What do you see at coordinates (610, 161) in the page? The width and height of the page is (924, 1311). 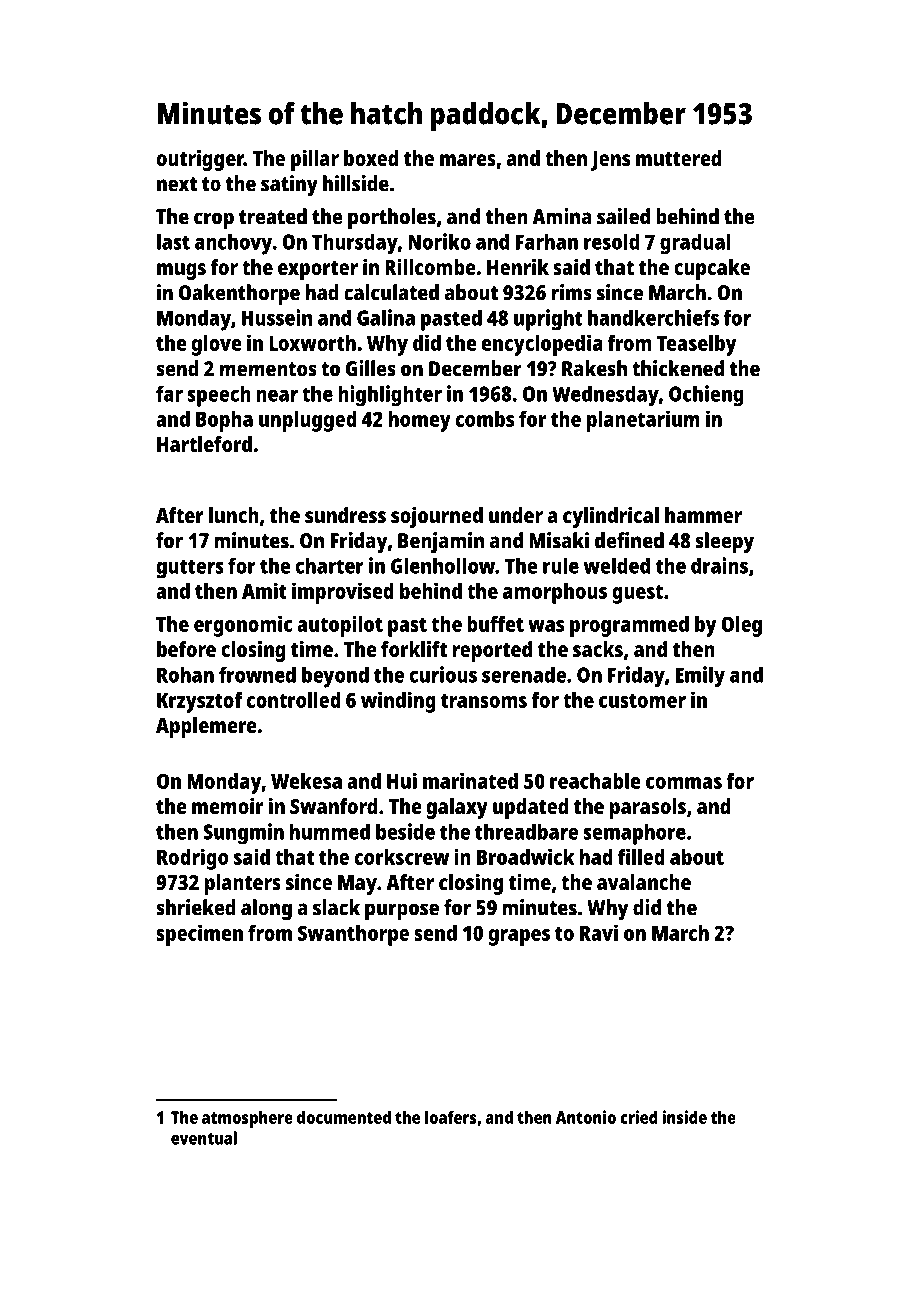 I see `Jens` at bounding box center [610, 161].
